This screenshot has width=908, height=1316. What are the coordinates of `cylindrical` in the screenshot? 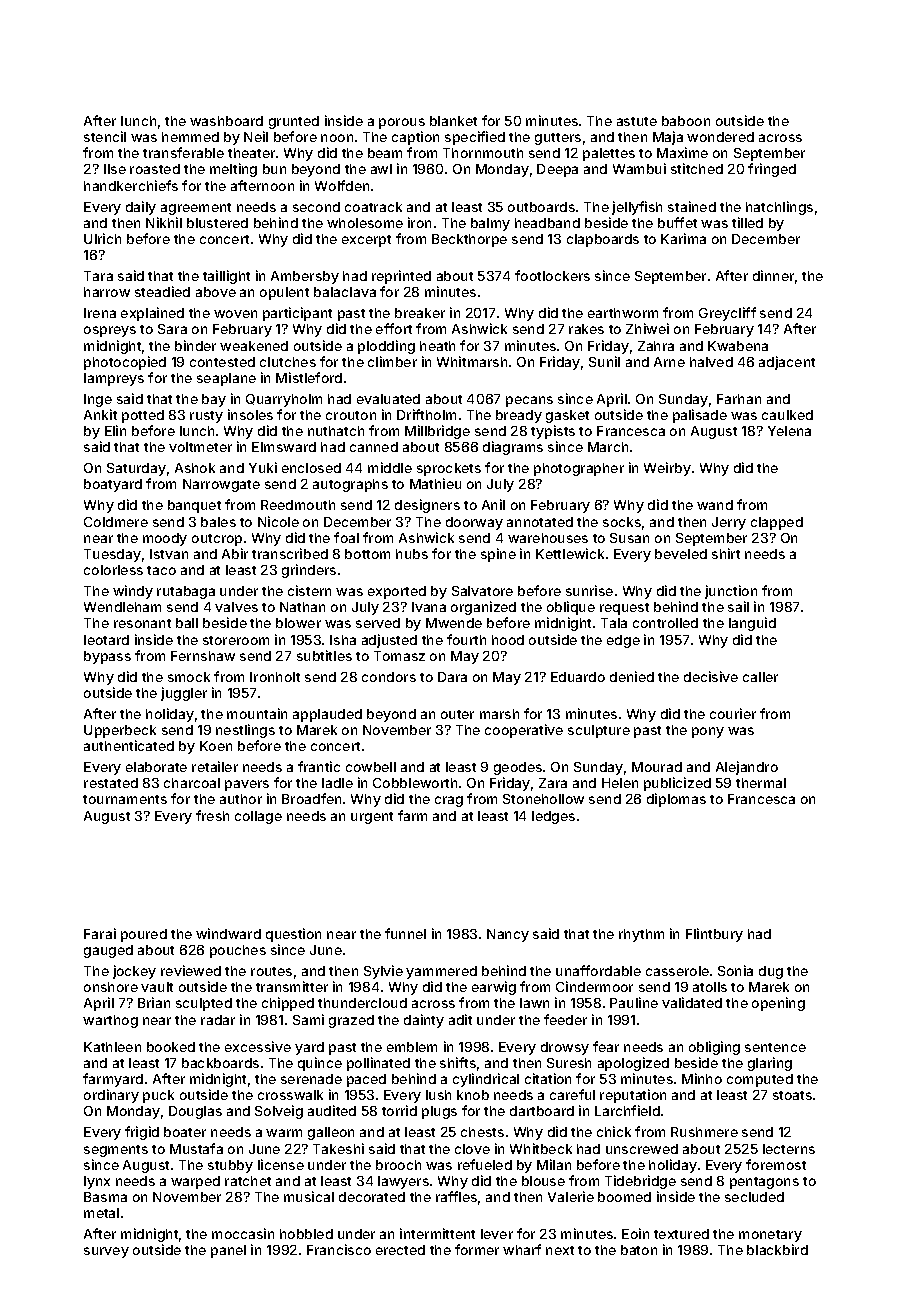 It's located at (486, 1080).
